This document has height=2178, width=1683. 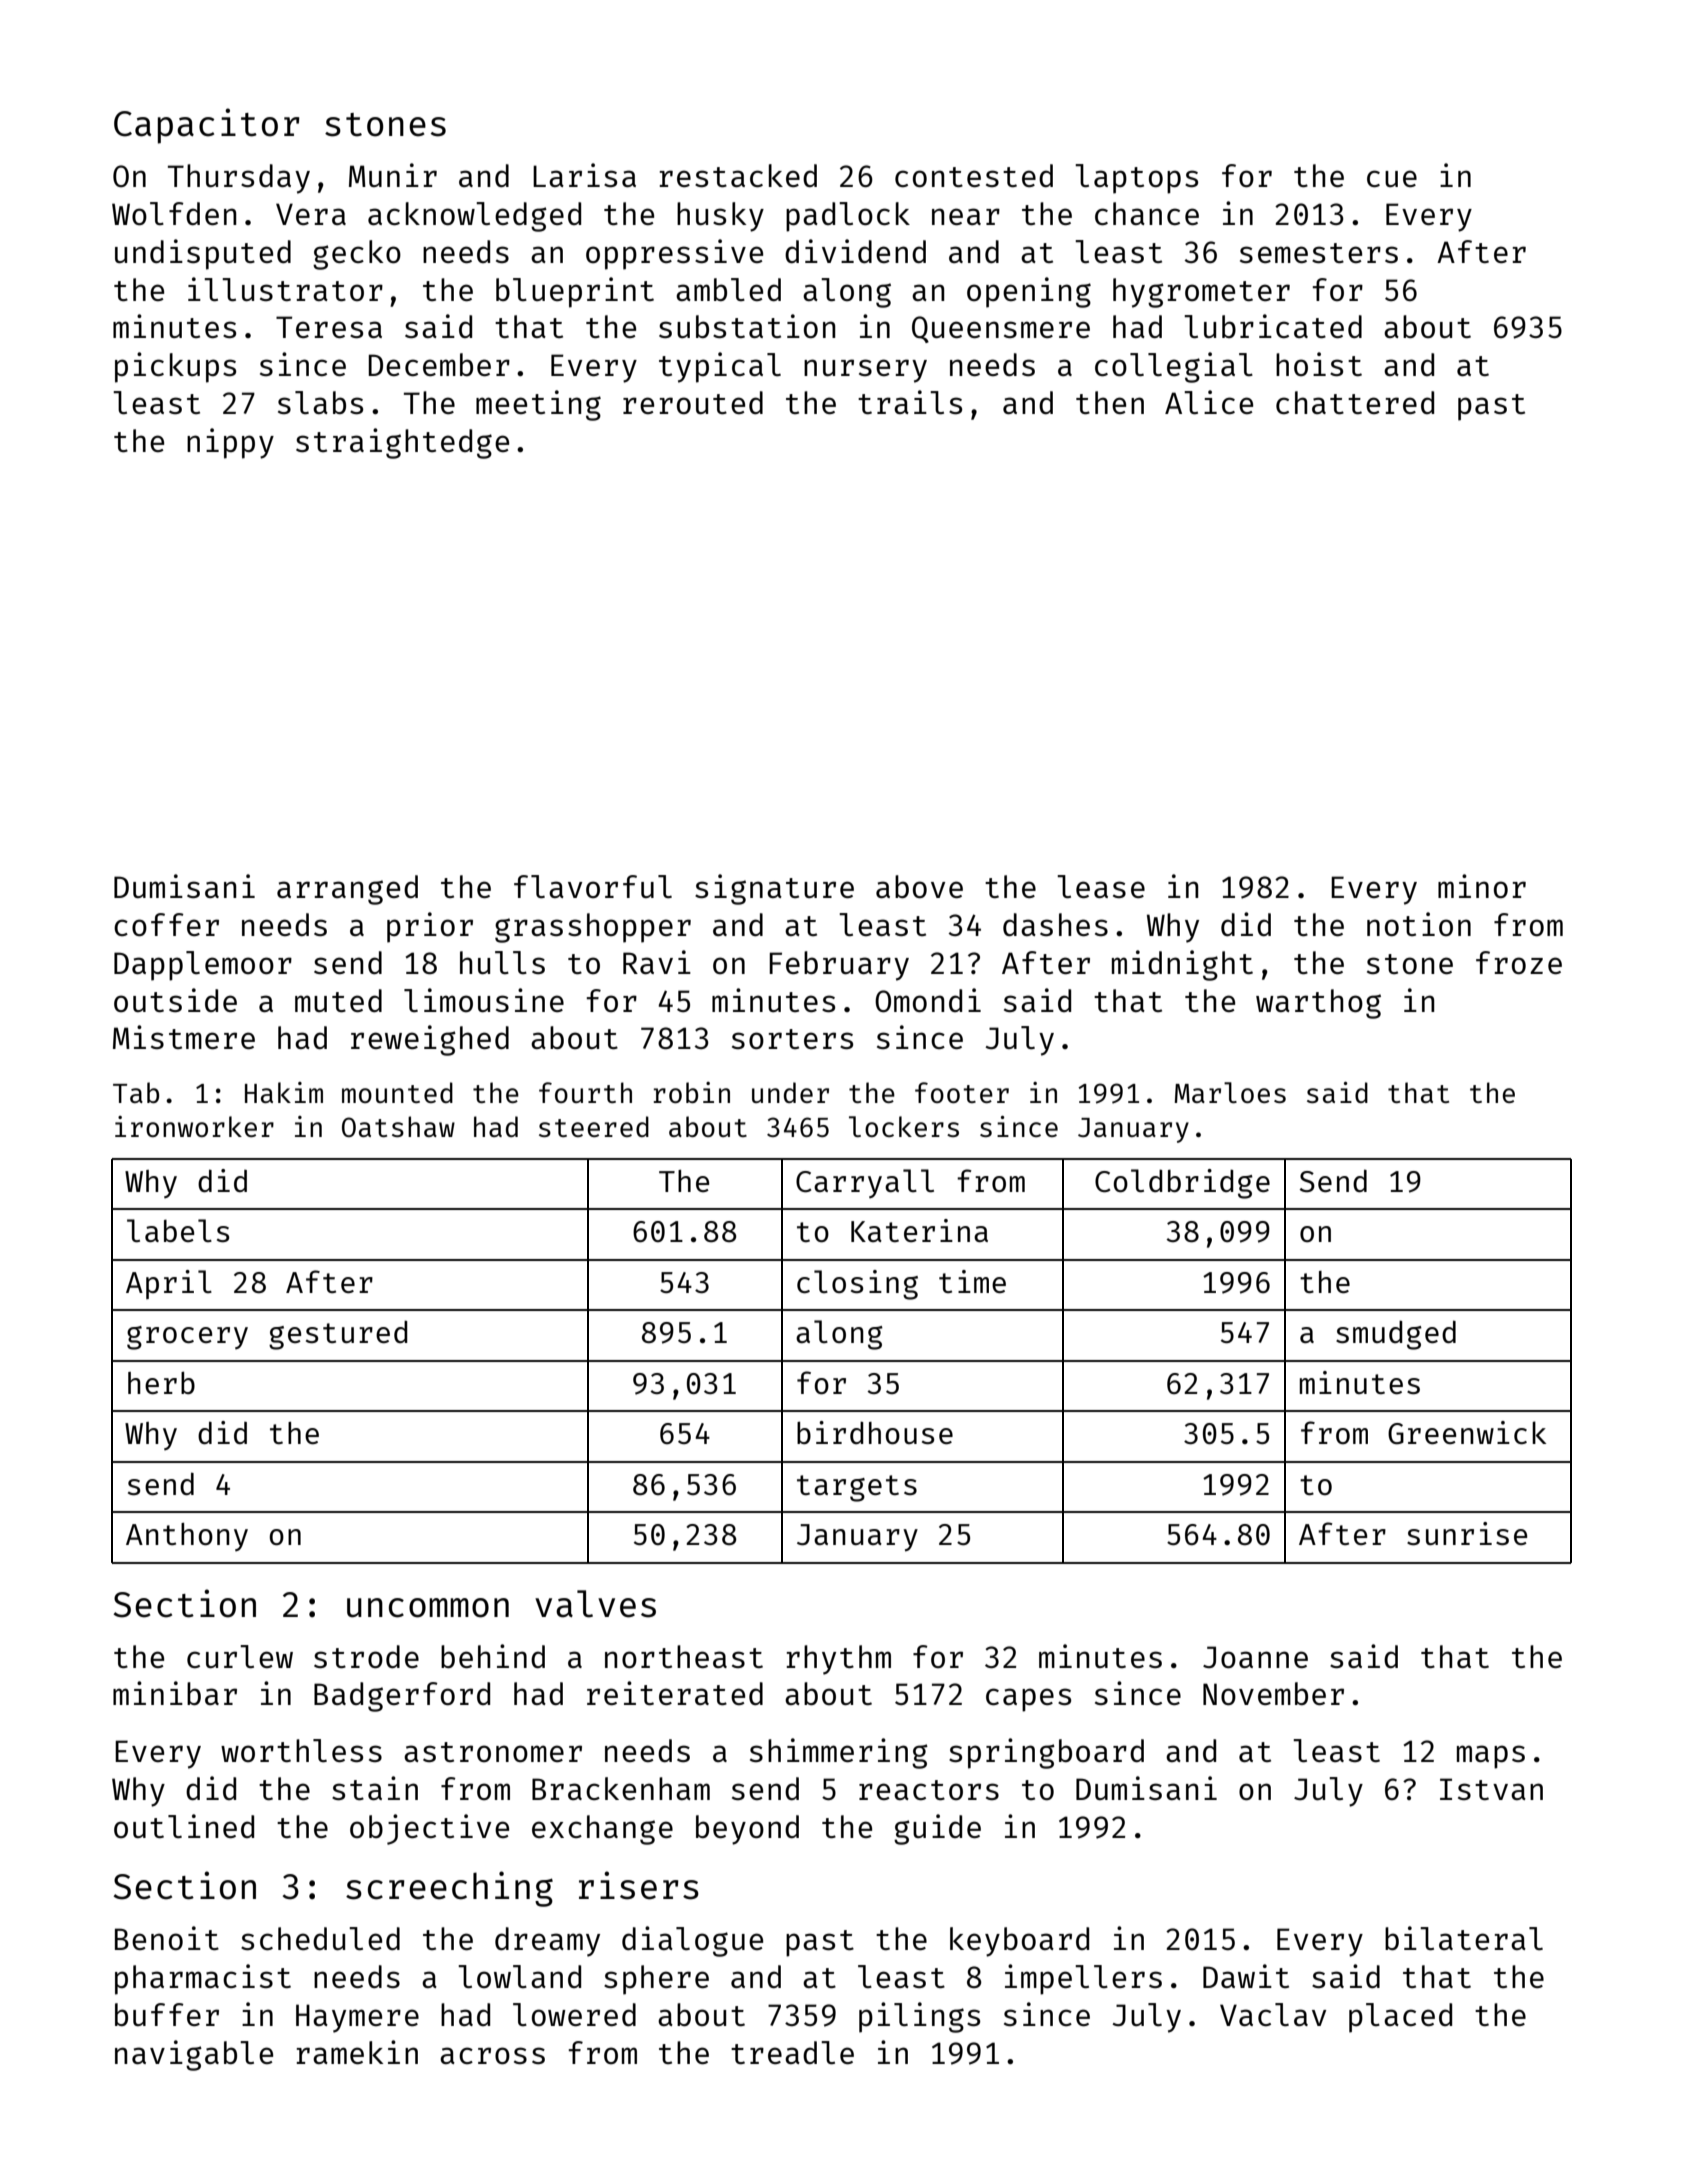 I want to click on arranged, so click(x=347, y=890).
